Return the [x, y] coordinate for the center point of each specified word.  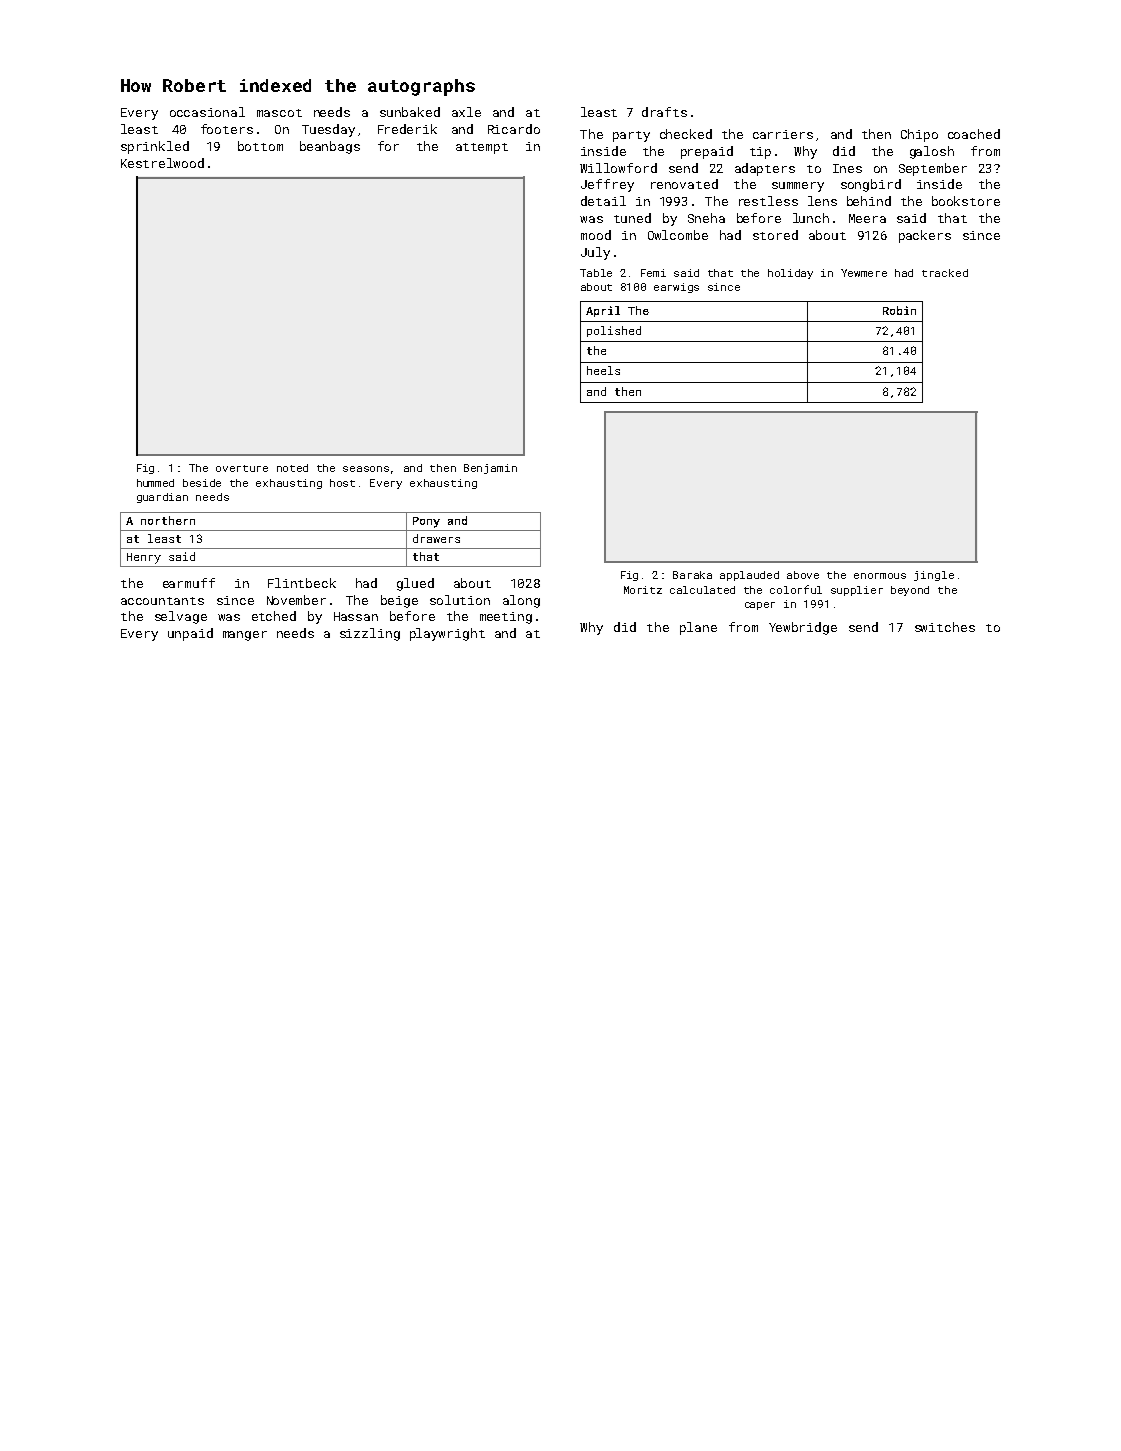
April [603, 311]
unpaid [190, 634]
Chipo [919, 135]
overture [242, 468]
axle [466, 112]
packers [925, 236]
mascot [279, 113]
